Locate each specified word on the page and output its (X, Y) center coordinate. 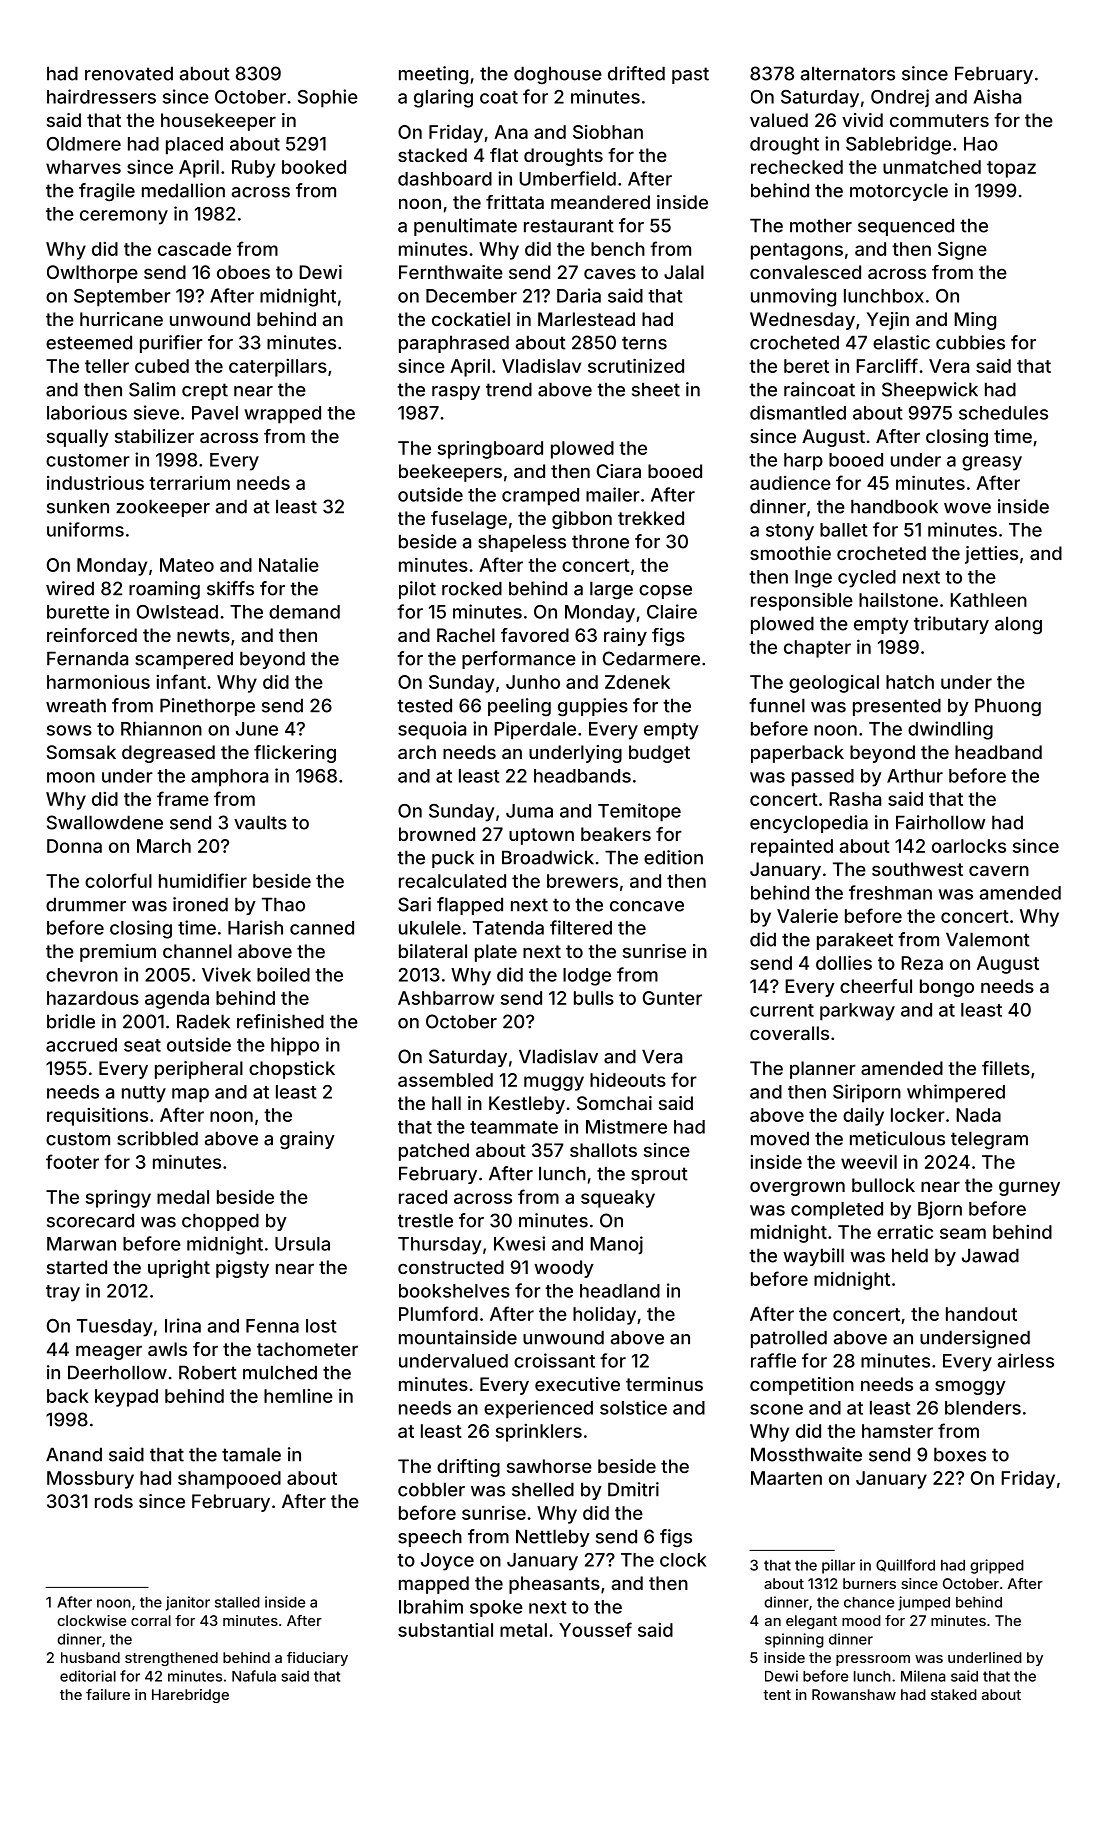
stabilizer (154, 436)
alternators (848, 73)
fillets (1006, 1068)
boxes (960, 1454)
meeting (433, 75)
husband (90, 1657)
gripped (997, 1566)
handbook (894, 506)
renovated (129, 73)
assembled (445, 1080)
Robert (208, 1372)
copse (665, 592)
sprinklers (539, 1433)
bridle (71, 1021)
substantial (445, 1630)
